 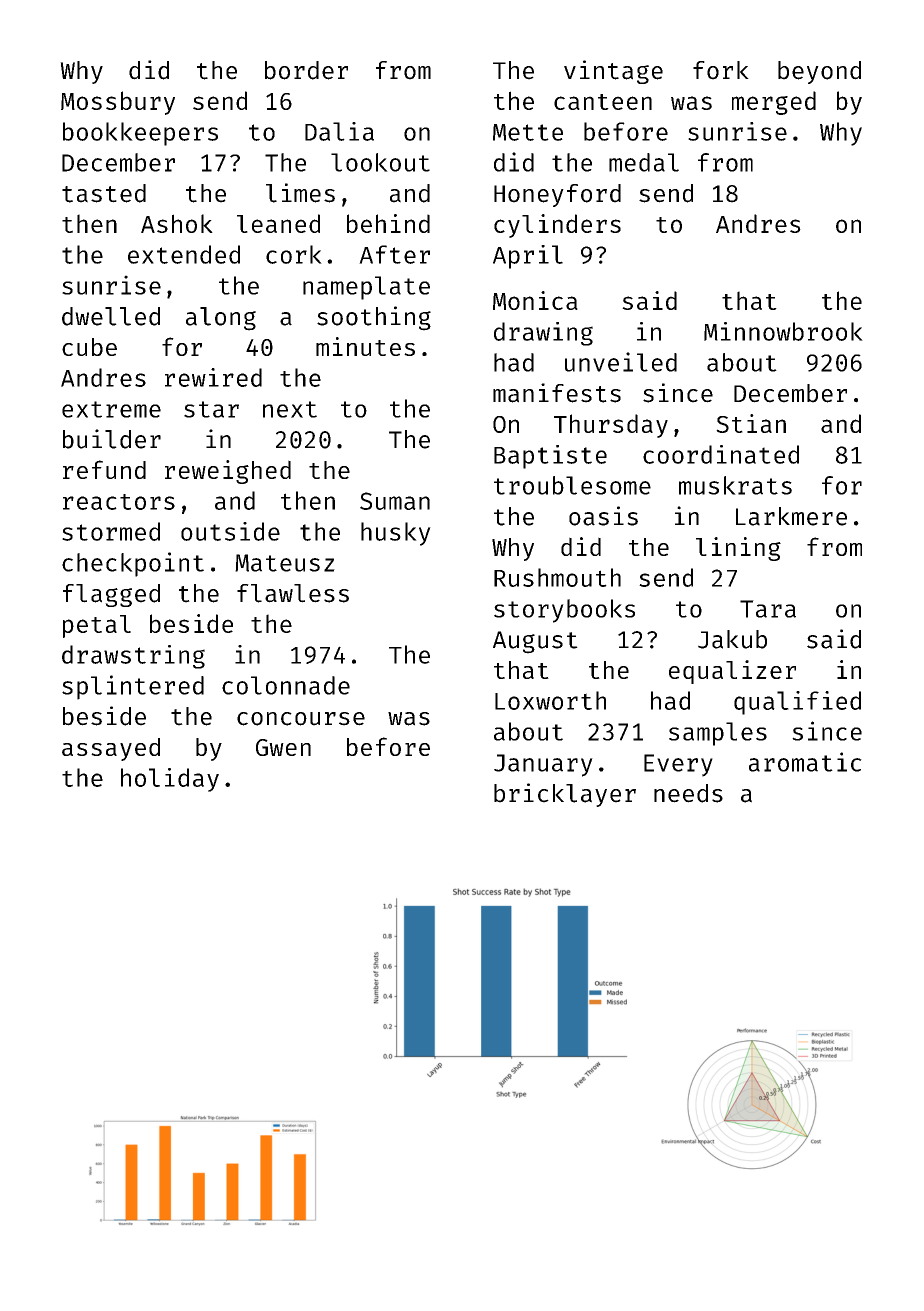 I want to click on Minnowbrook, so click(x=783, y=331).
